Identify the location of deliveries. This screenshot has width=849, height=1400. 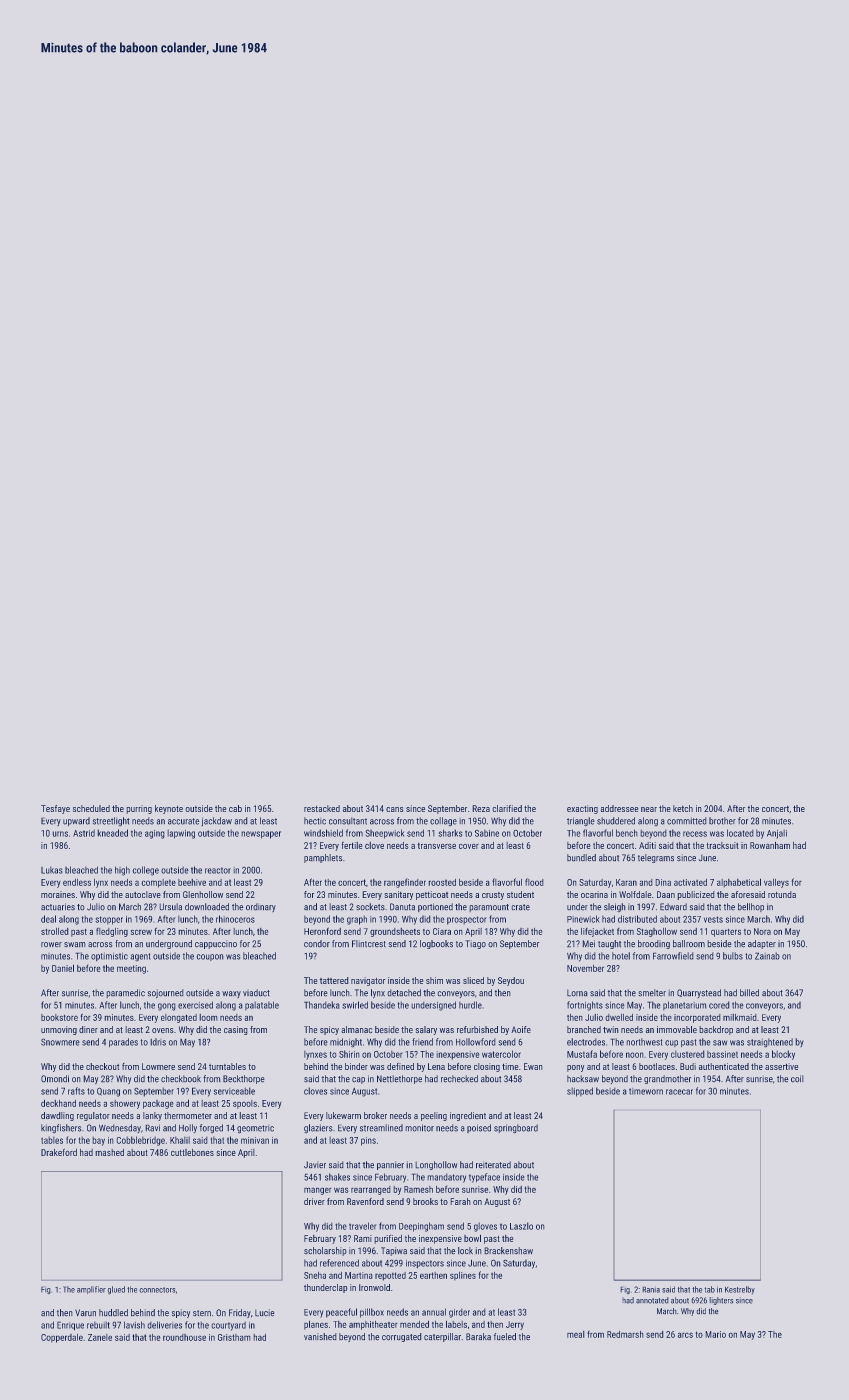
(165, 1325).
